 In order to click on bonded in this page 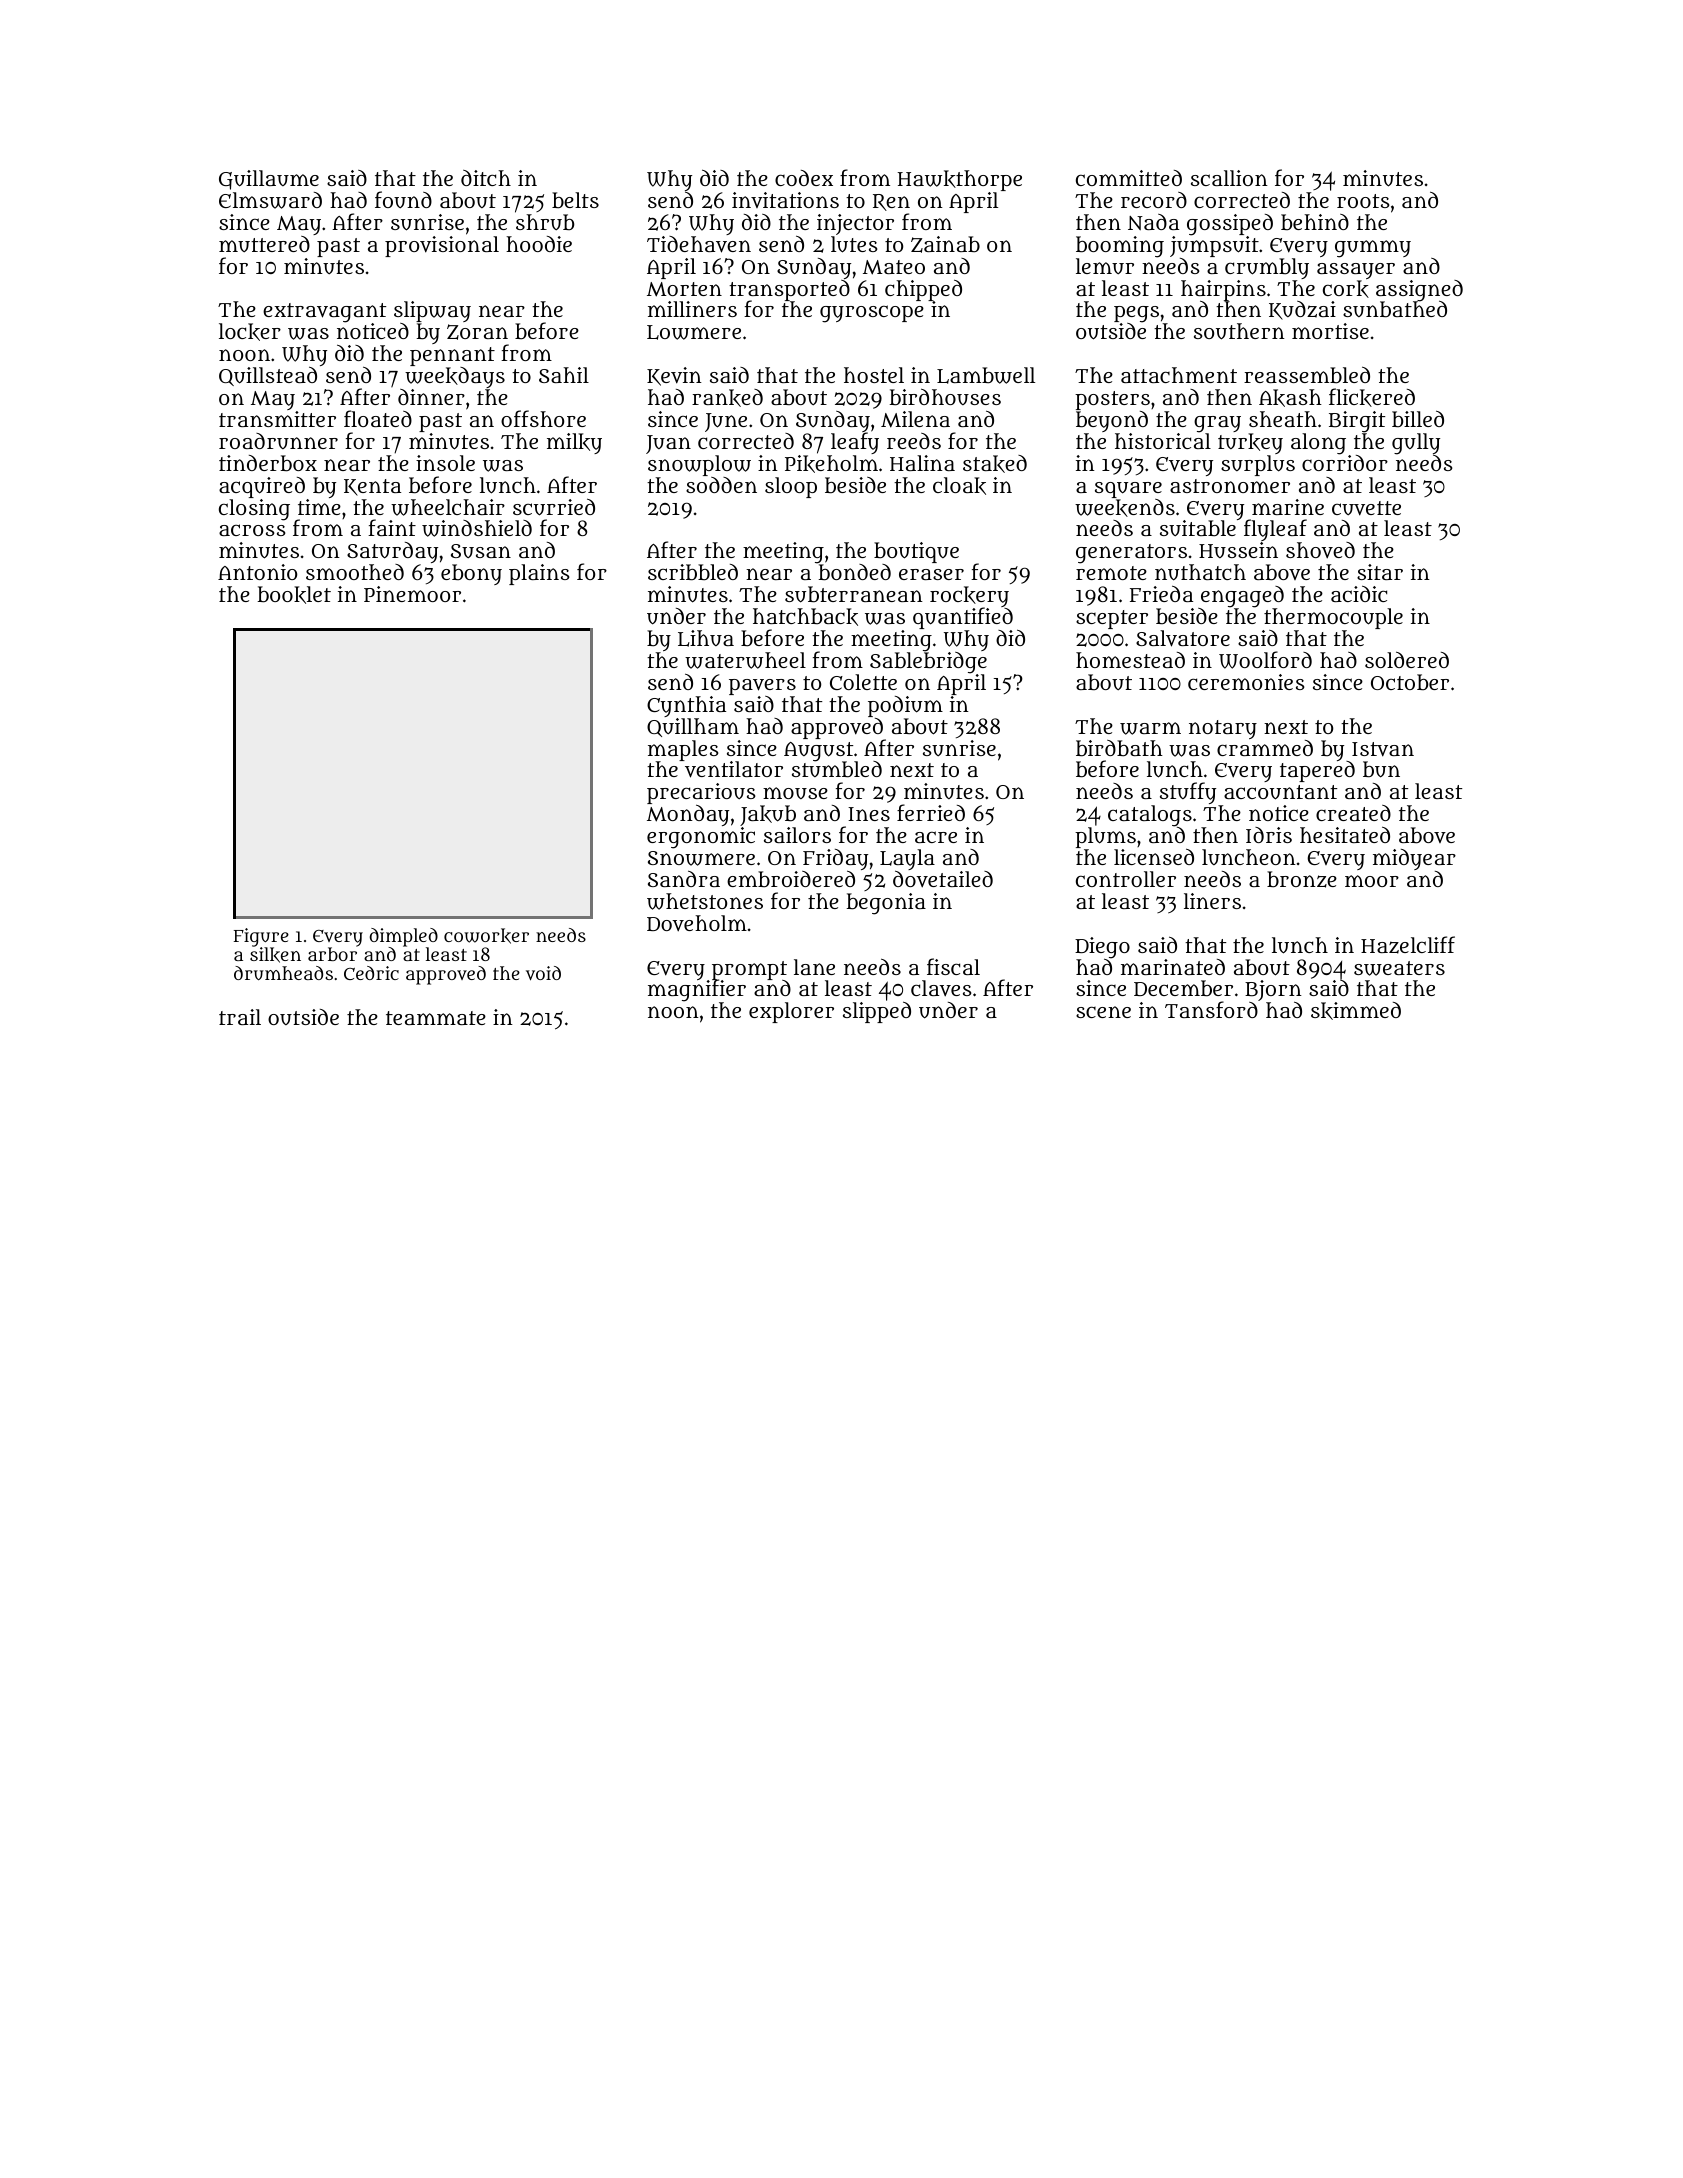, I will do `click(854, 572)`.
